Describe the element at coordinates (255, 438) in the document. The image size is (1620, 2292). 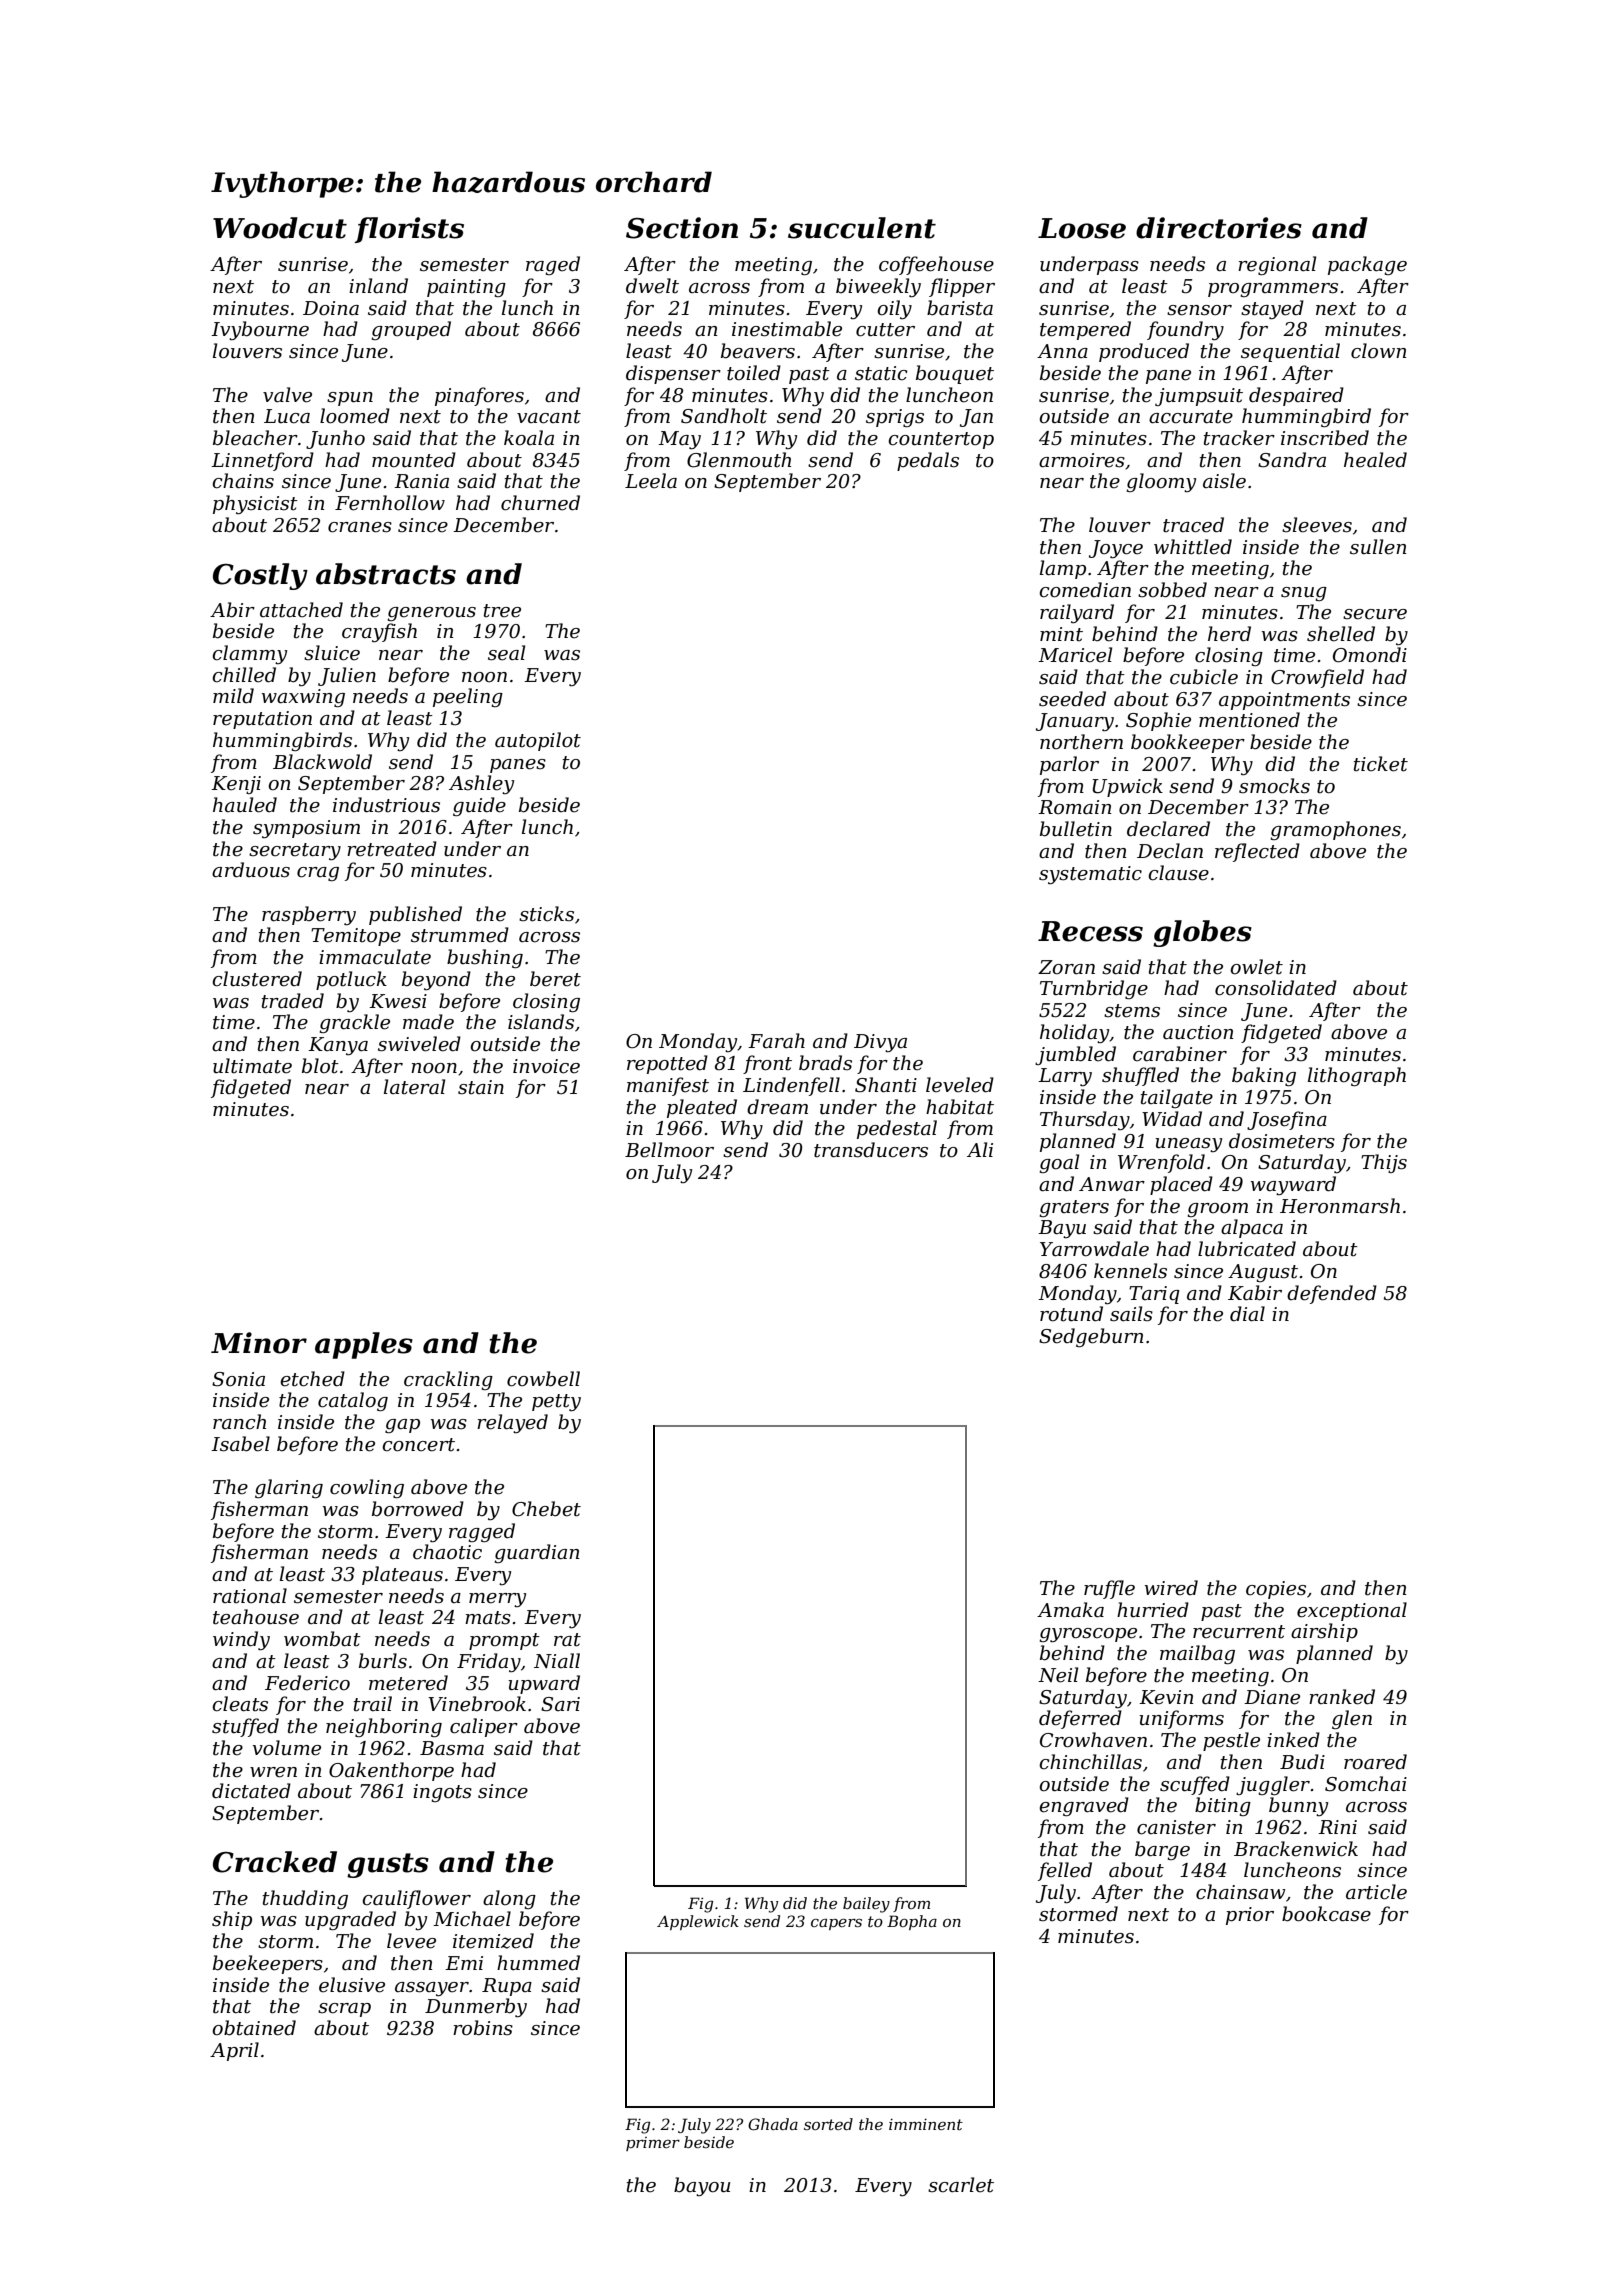
I see `bleacher` at that location.
